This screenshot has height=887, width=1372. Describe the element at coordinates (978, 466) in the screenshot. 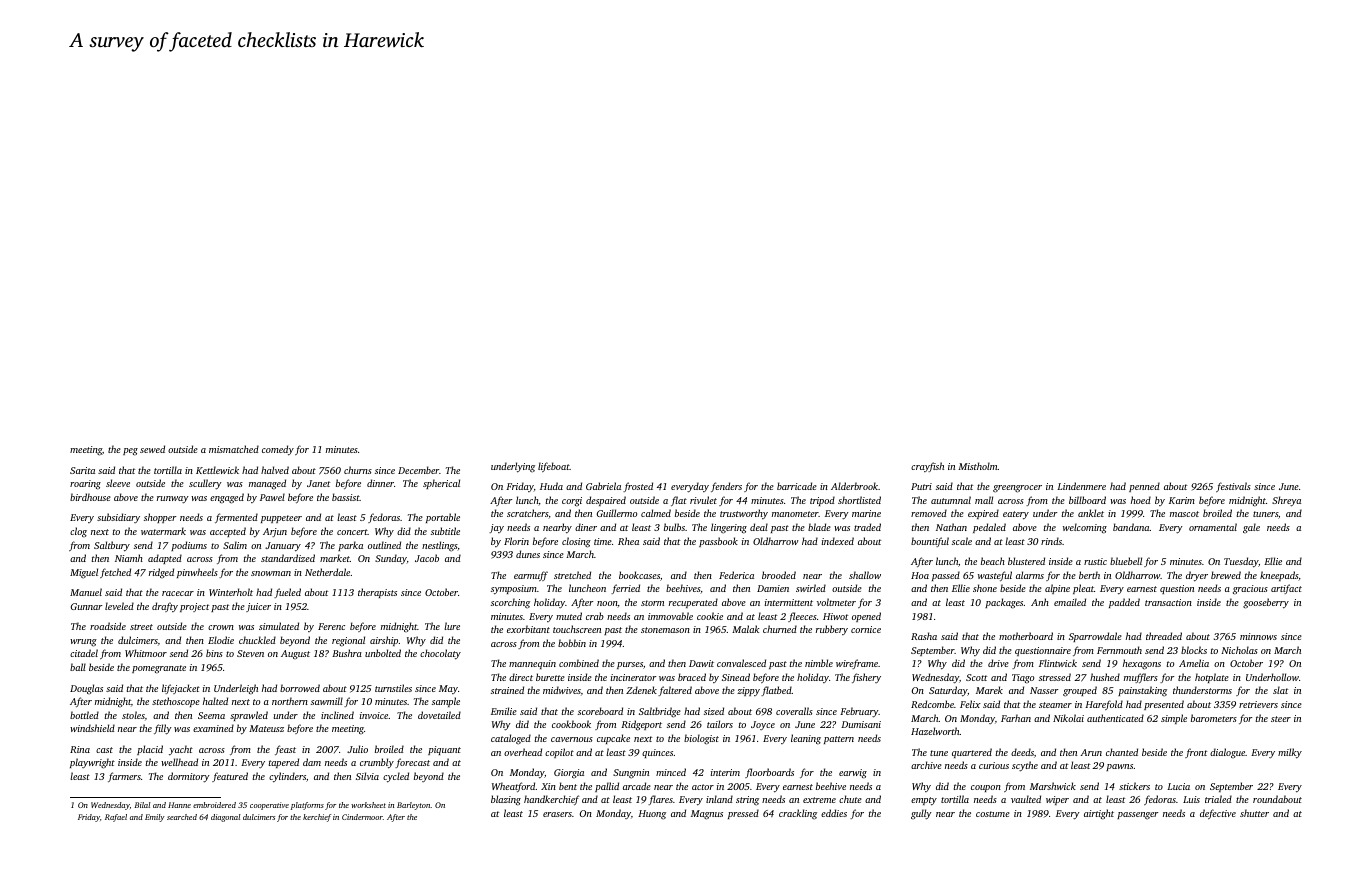

I see `Mistholm` at that location.
